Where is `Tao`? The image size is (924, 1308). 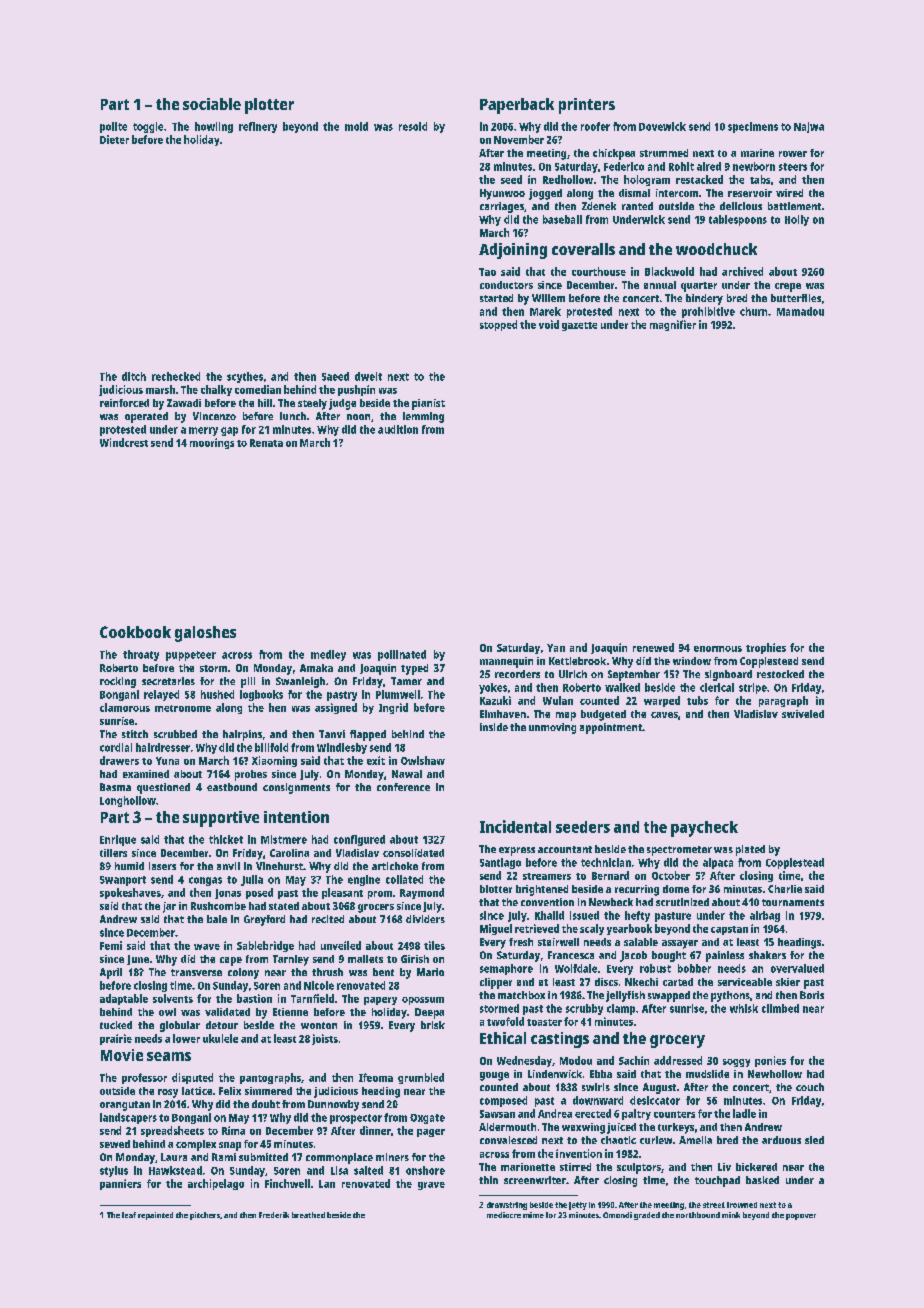
Tao is located at coordinates (487, 272).
